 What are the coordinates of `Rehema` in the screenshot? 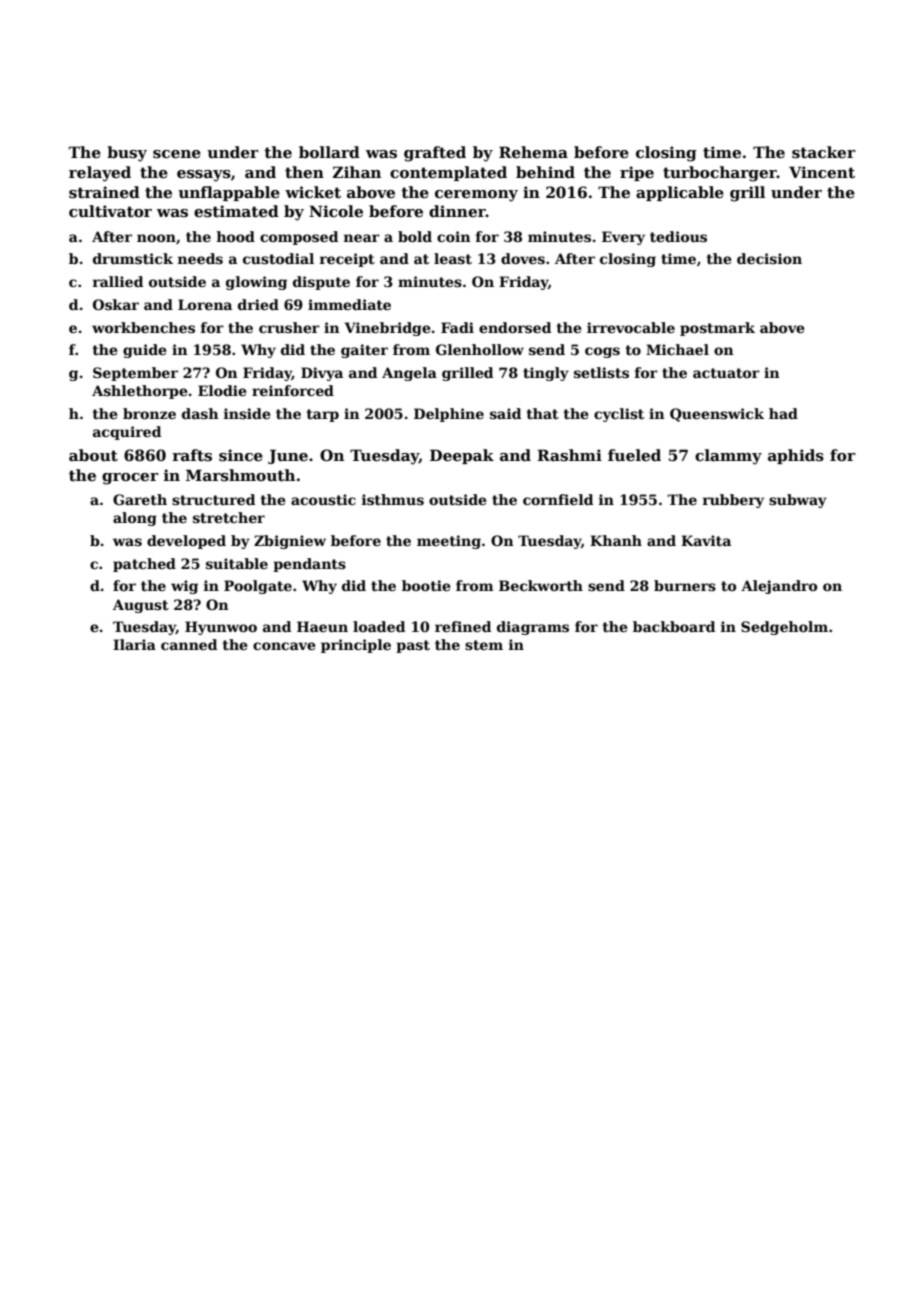 It's located at (533, 152).
